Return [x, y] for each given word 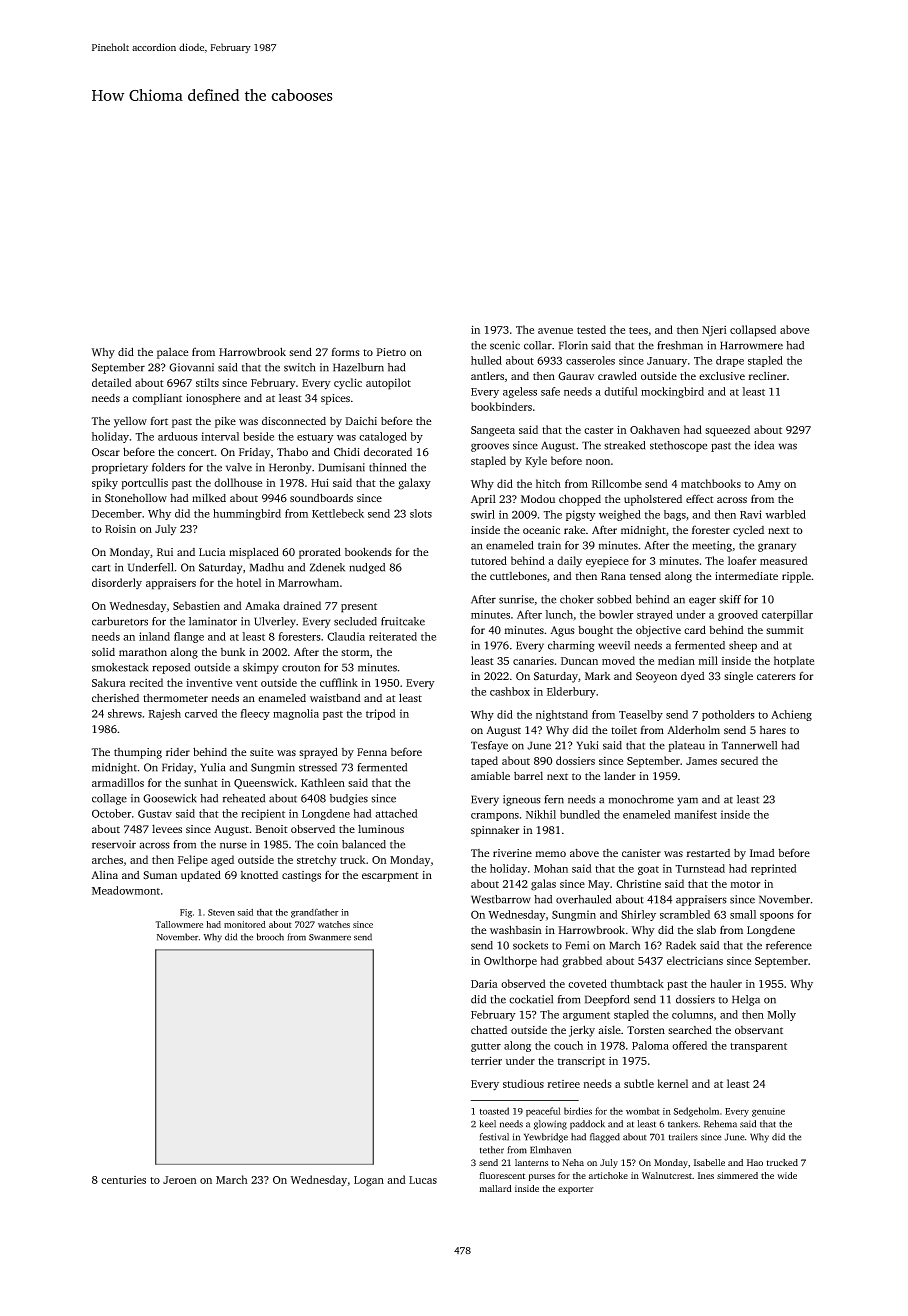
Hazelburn [358, 367]
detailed [112, 382]
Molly [781, 1015]
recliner [767, 376]
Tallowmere [179, 924]
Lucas [423, 1180]
